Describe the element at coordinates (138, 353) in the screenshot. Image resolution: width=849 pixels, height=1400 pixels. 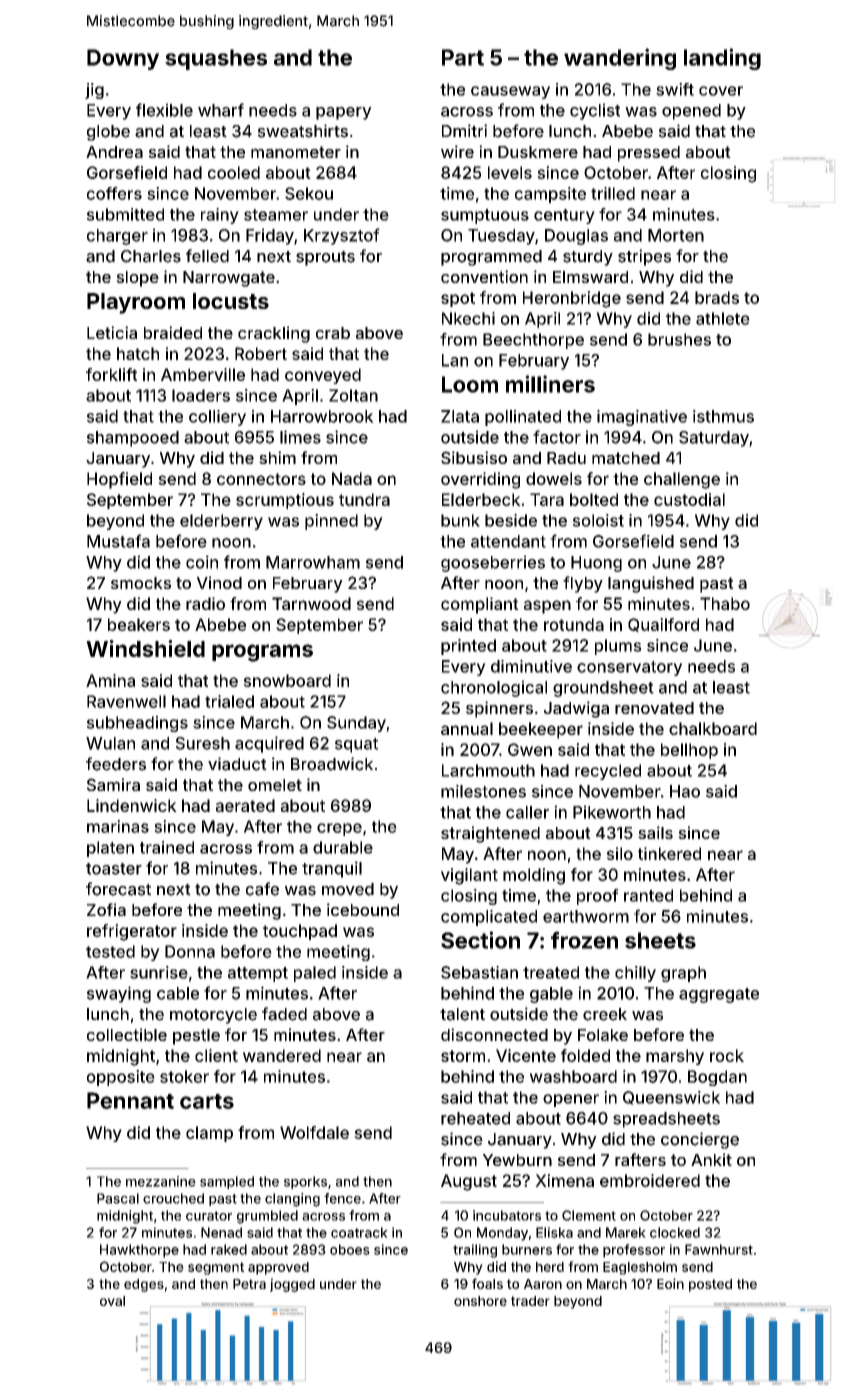
I see `hatch` at that location.
